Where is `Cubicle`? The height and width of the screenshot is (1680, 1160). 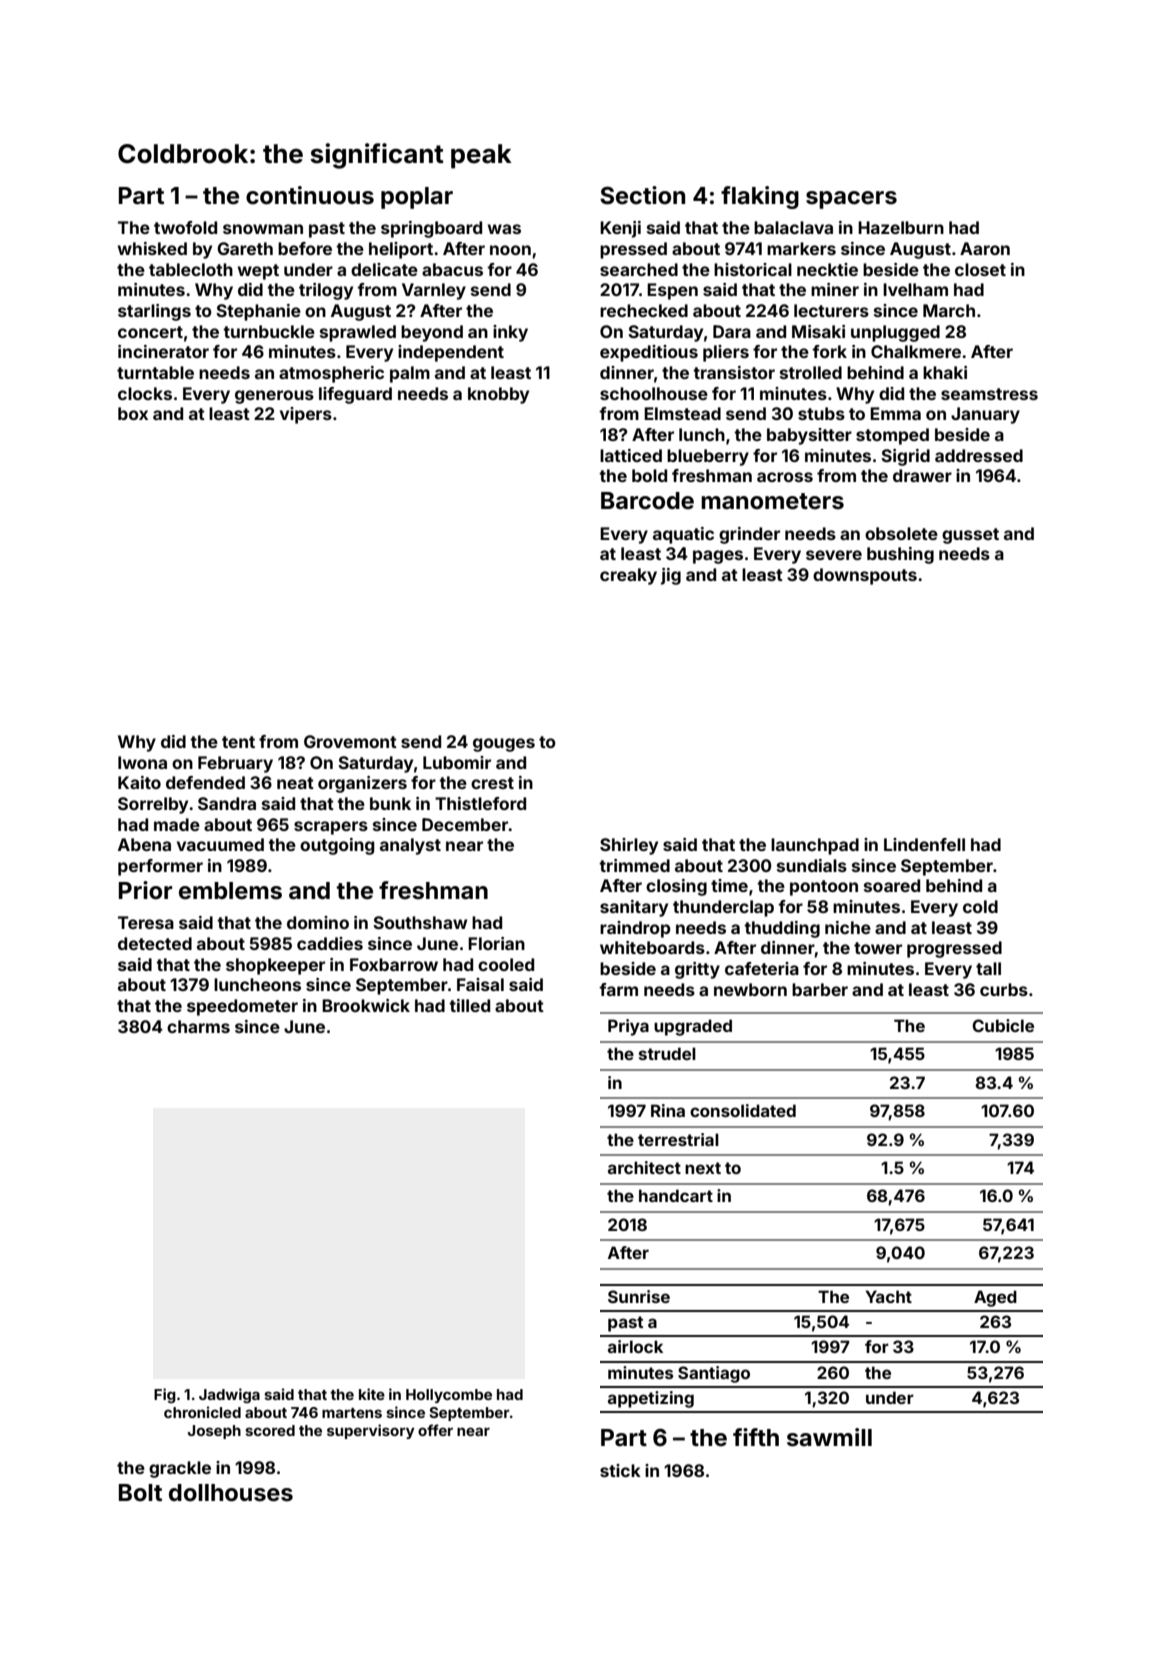
Cubicle is located at coordinates (1003, 1025).
